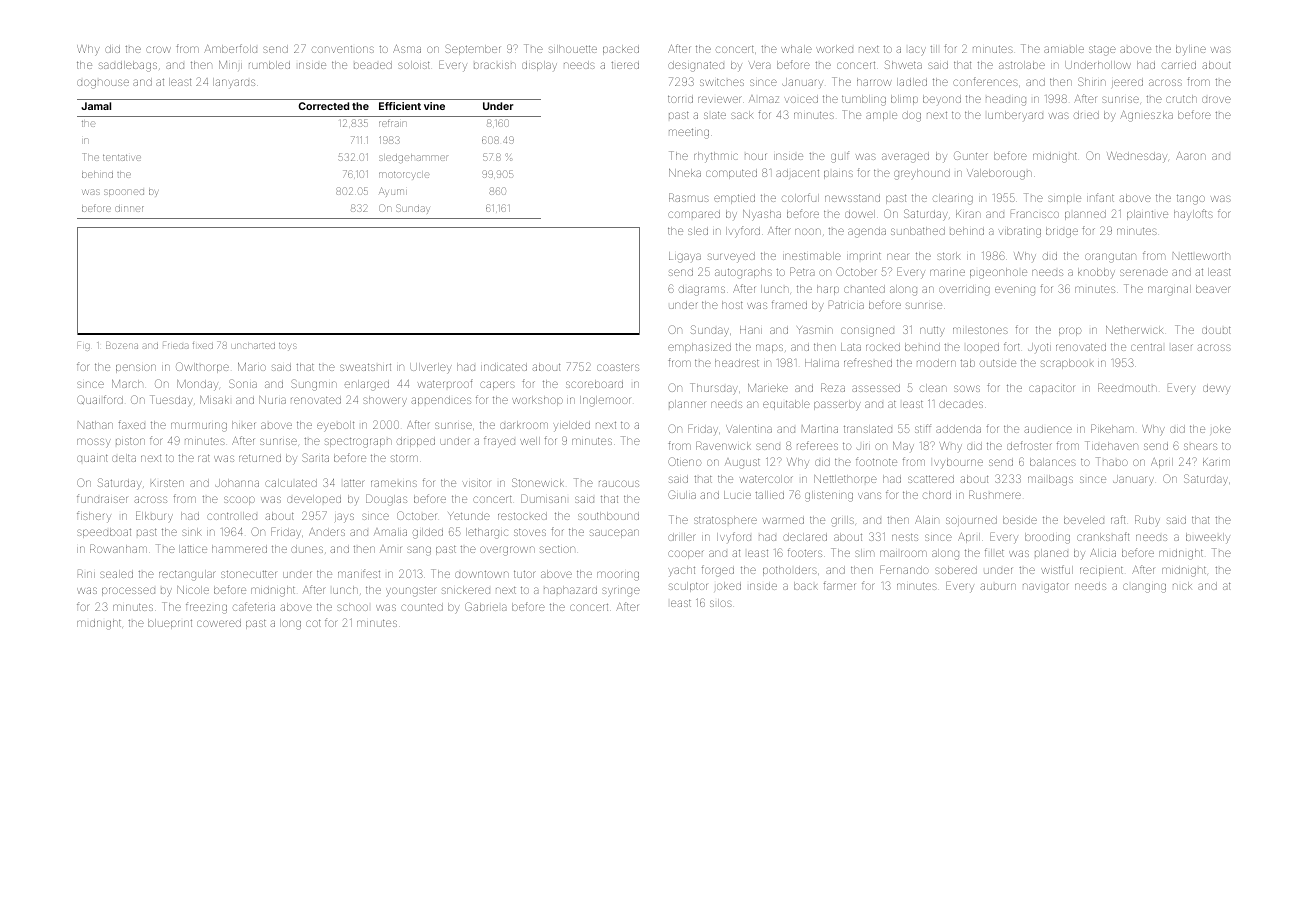 The image size is (1308, 924). Describe the element at coordinates (702, 290) in the document. I see `diagrams` at that location.
